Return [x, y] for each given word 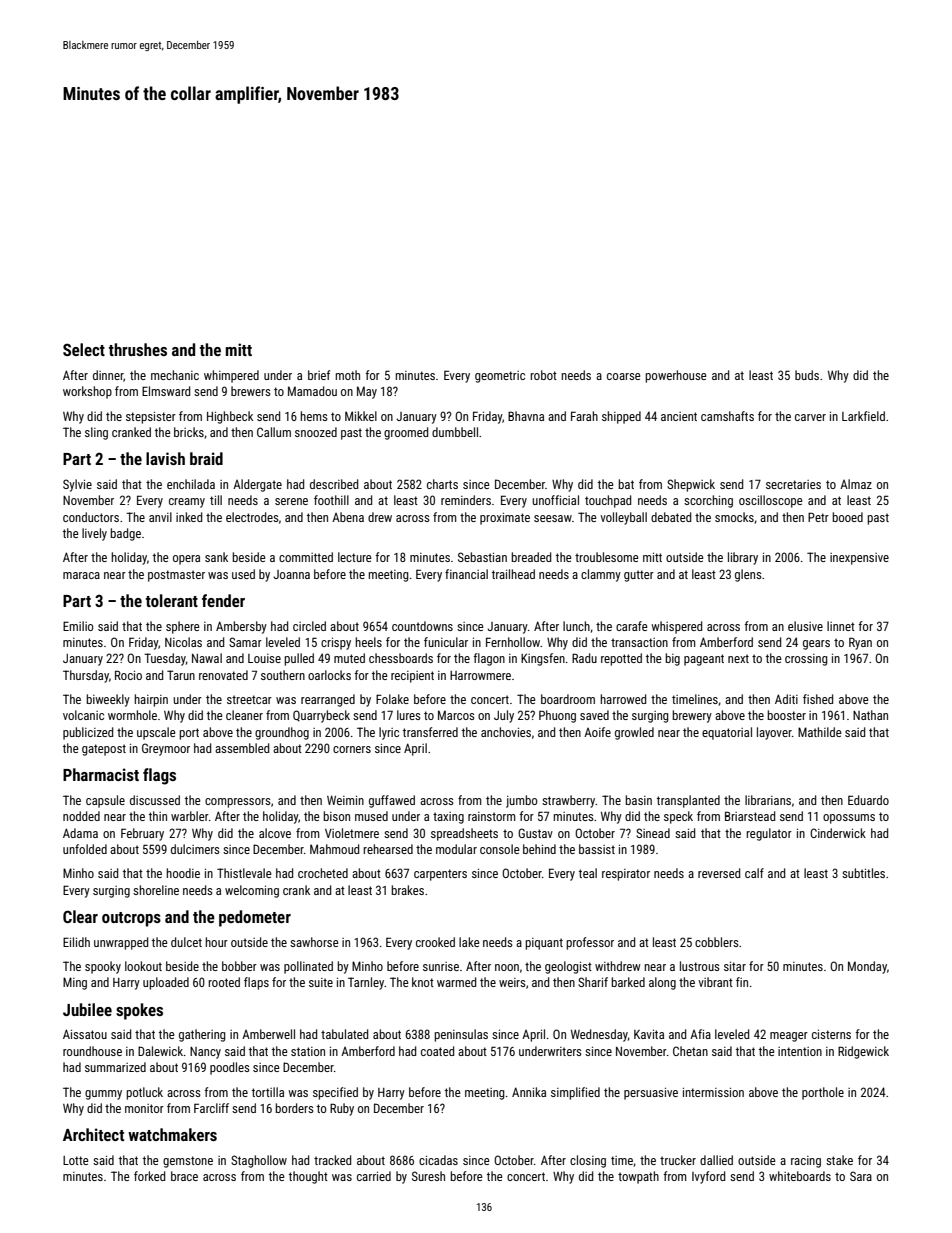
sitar [735, 966]
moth [348, 375]
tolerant [172, 600]
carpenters [440, 875]
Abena [348, 517]
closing [588, 1161]
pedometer [255, 918]
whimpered [231, 376]
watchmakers [172, 1134]
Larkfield [863, 416]
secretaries [793, 484]
